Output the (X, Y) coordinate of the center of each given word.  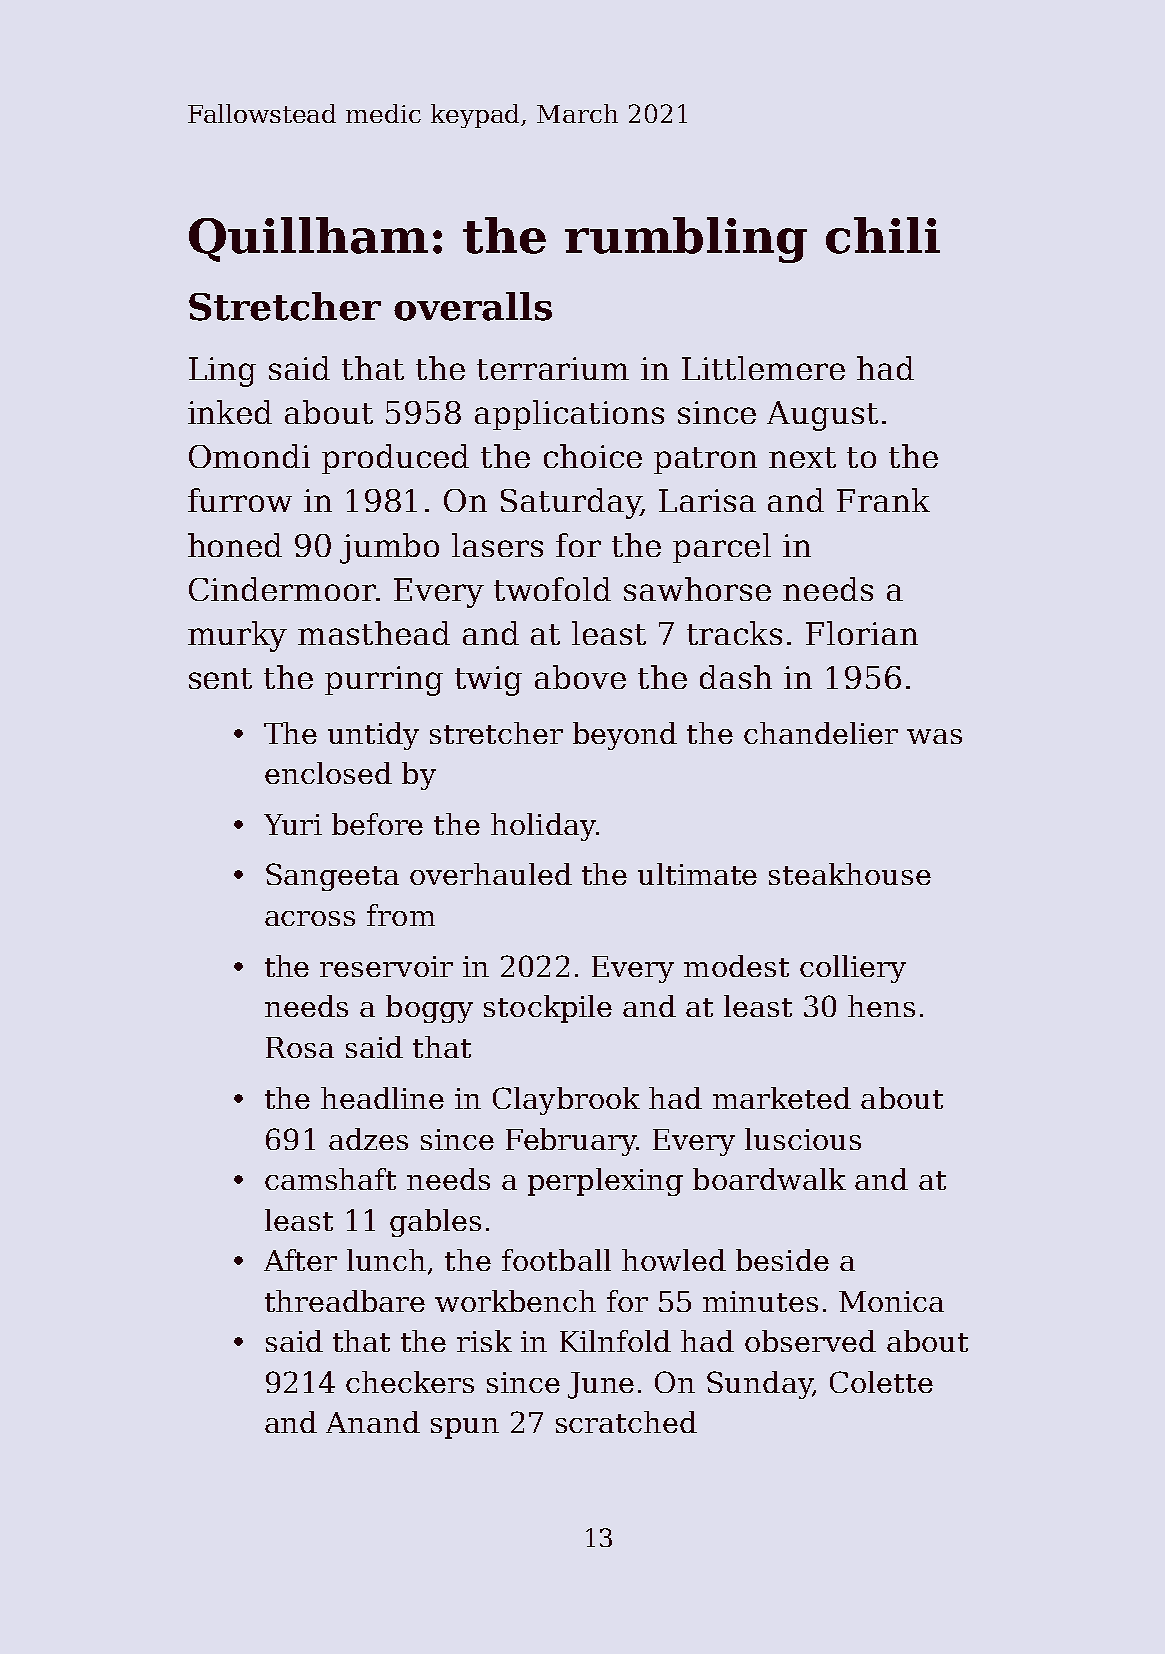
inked (230, 412)
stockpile (548, 1009)
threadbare (345, 1301)
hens (881, 1006)
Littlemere (763, 368)
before (377, 824)
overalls (473, 306)
